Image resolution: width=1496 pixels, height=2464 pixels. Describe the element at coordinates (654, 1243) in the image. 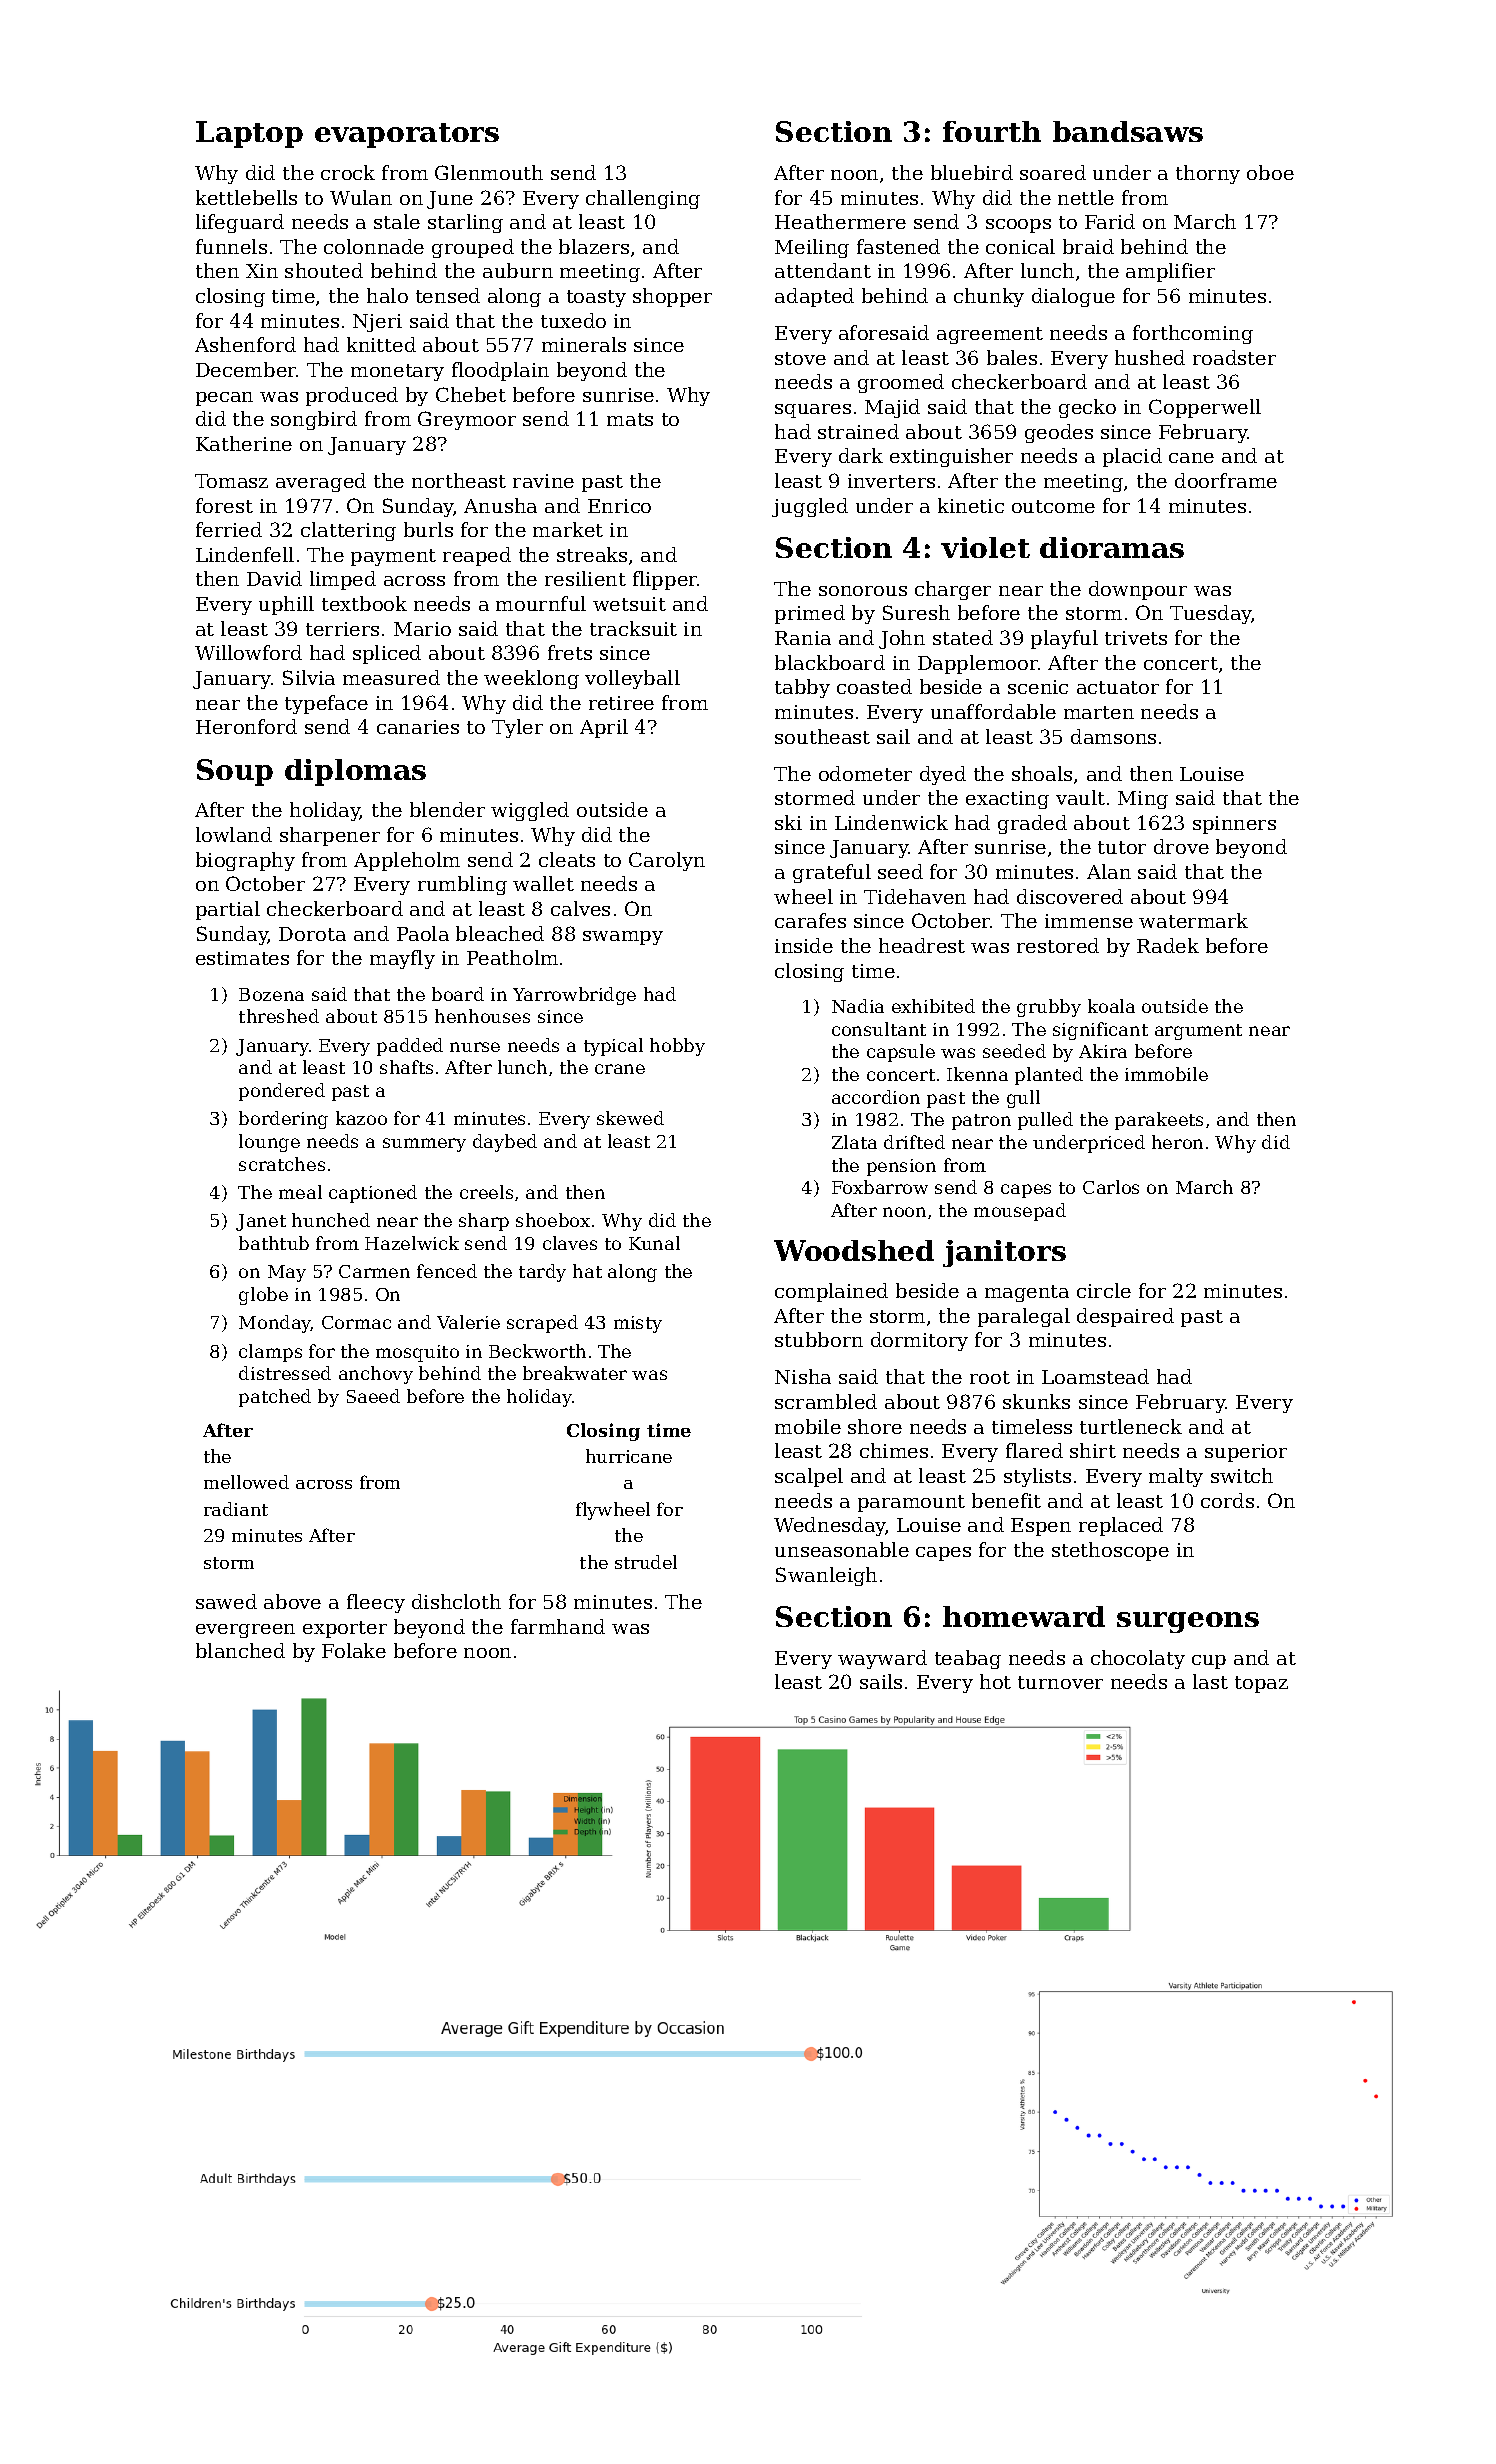

I see `Kunal` at that location.
